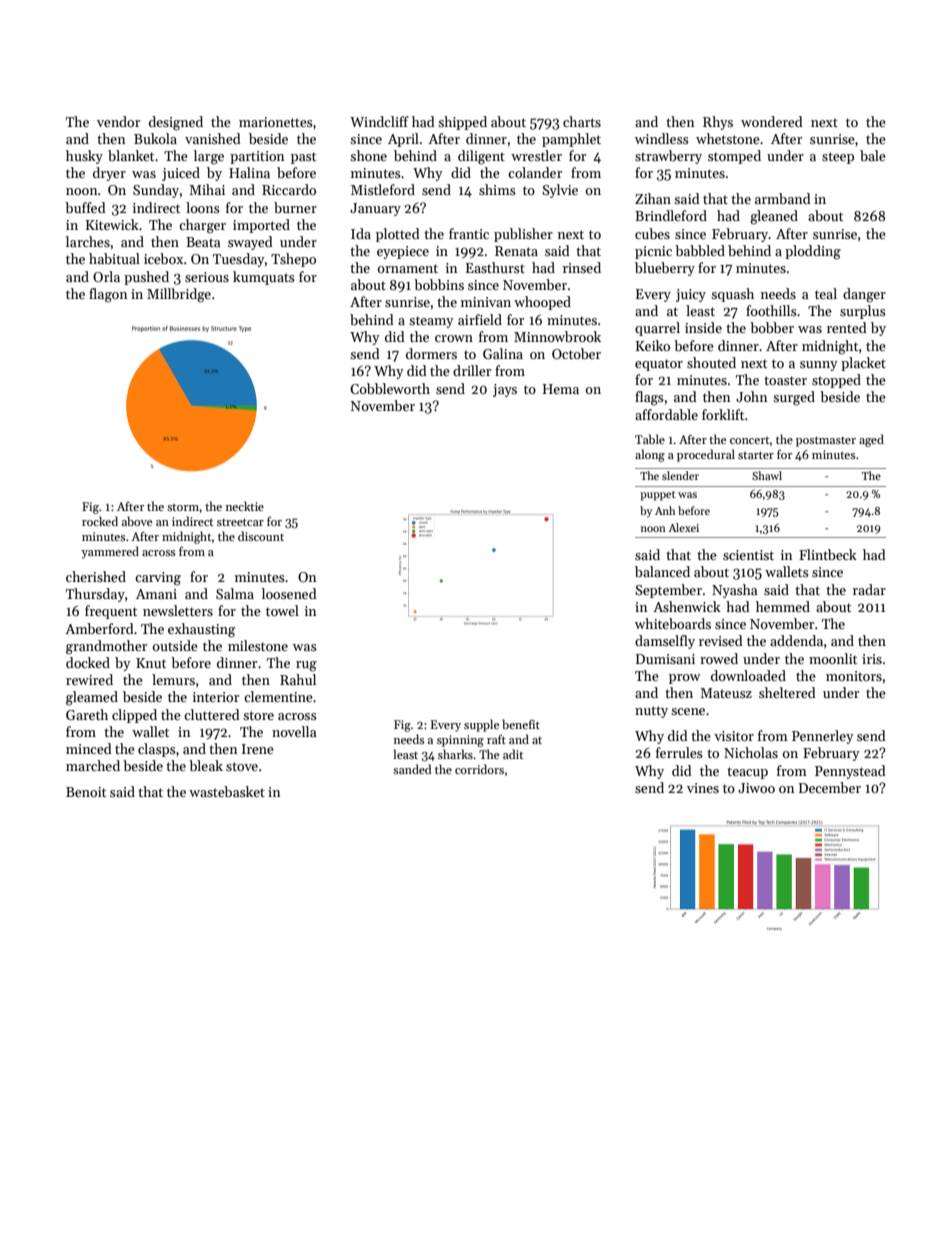 The image size is (952, 1233). Describe the element at coordinates (92, 698) in the image. I see `gleamed` at that location.
